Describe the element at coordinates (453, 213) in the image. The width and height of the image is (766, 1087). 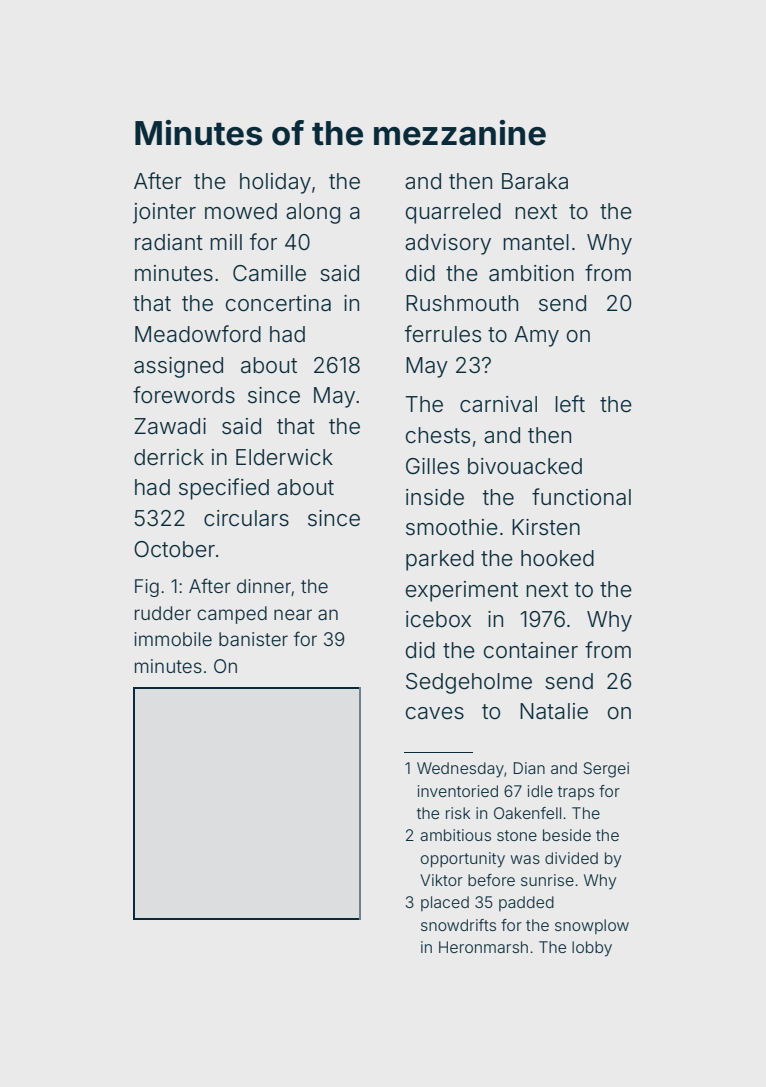
I see `quarreled` at that location.
